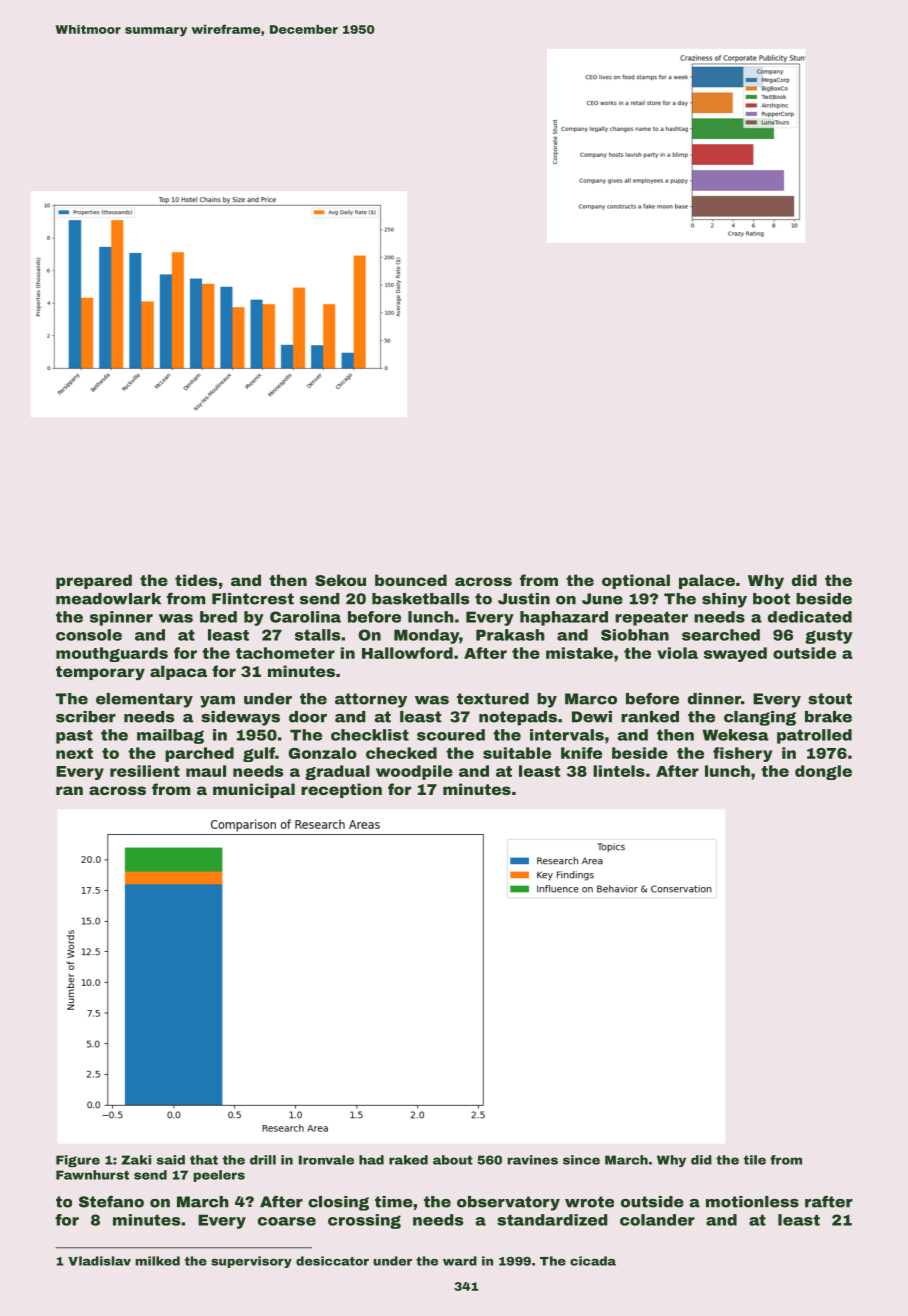 The height and width of the screenshot is (1316, 908). What do you see at coordinates (94, 581) in the screenshot?
I see `prepared` at bounding box center [94, 581].
